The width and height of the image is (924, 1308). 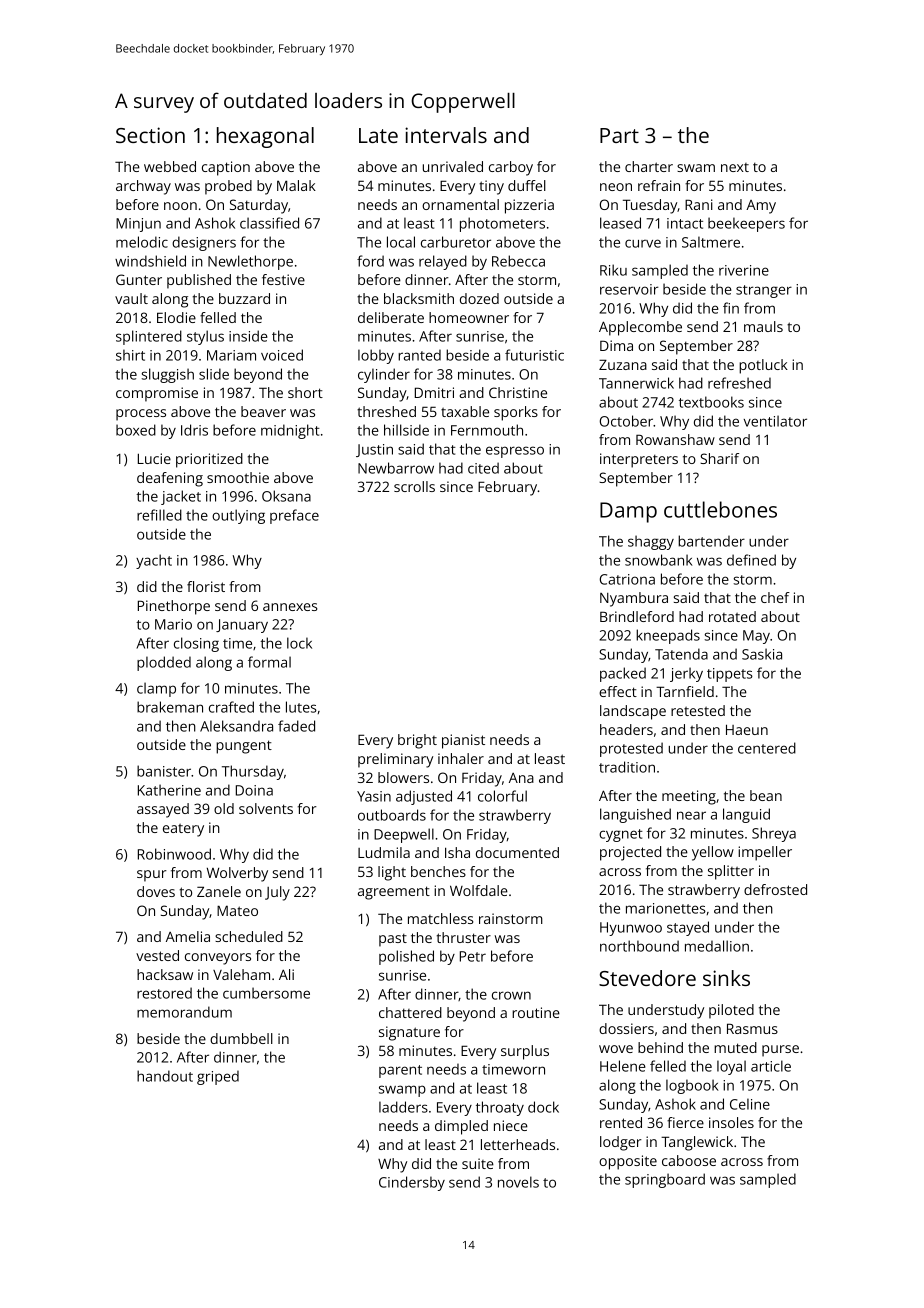 I want to click on Newbarrow, so click(x=396, y=468).
